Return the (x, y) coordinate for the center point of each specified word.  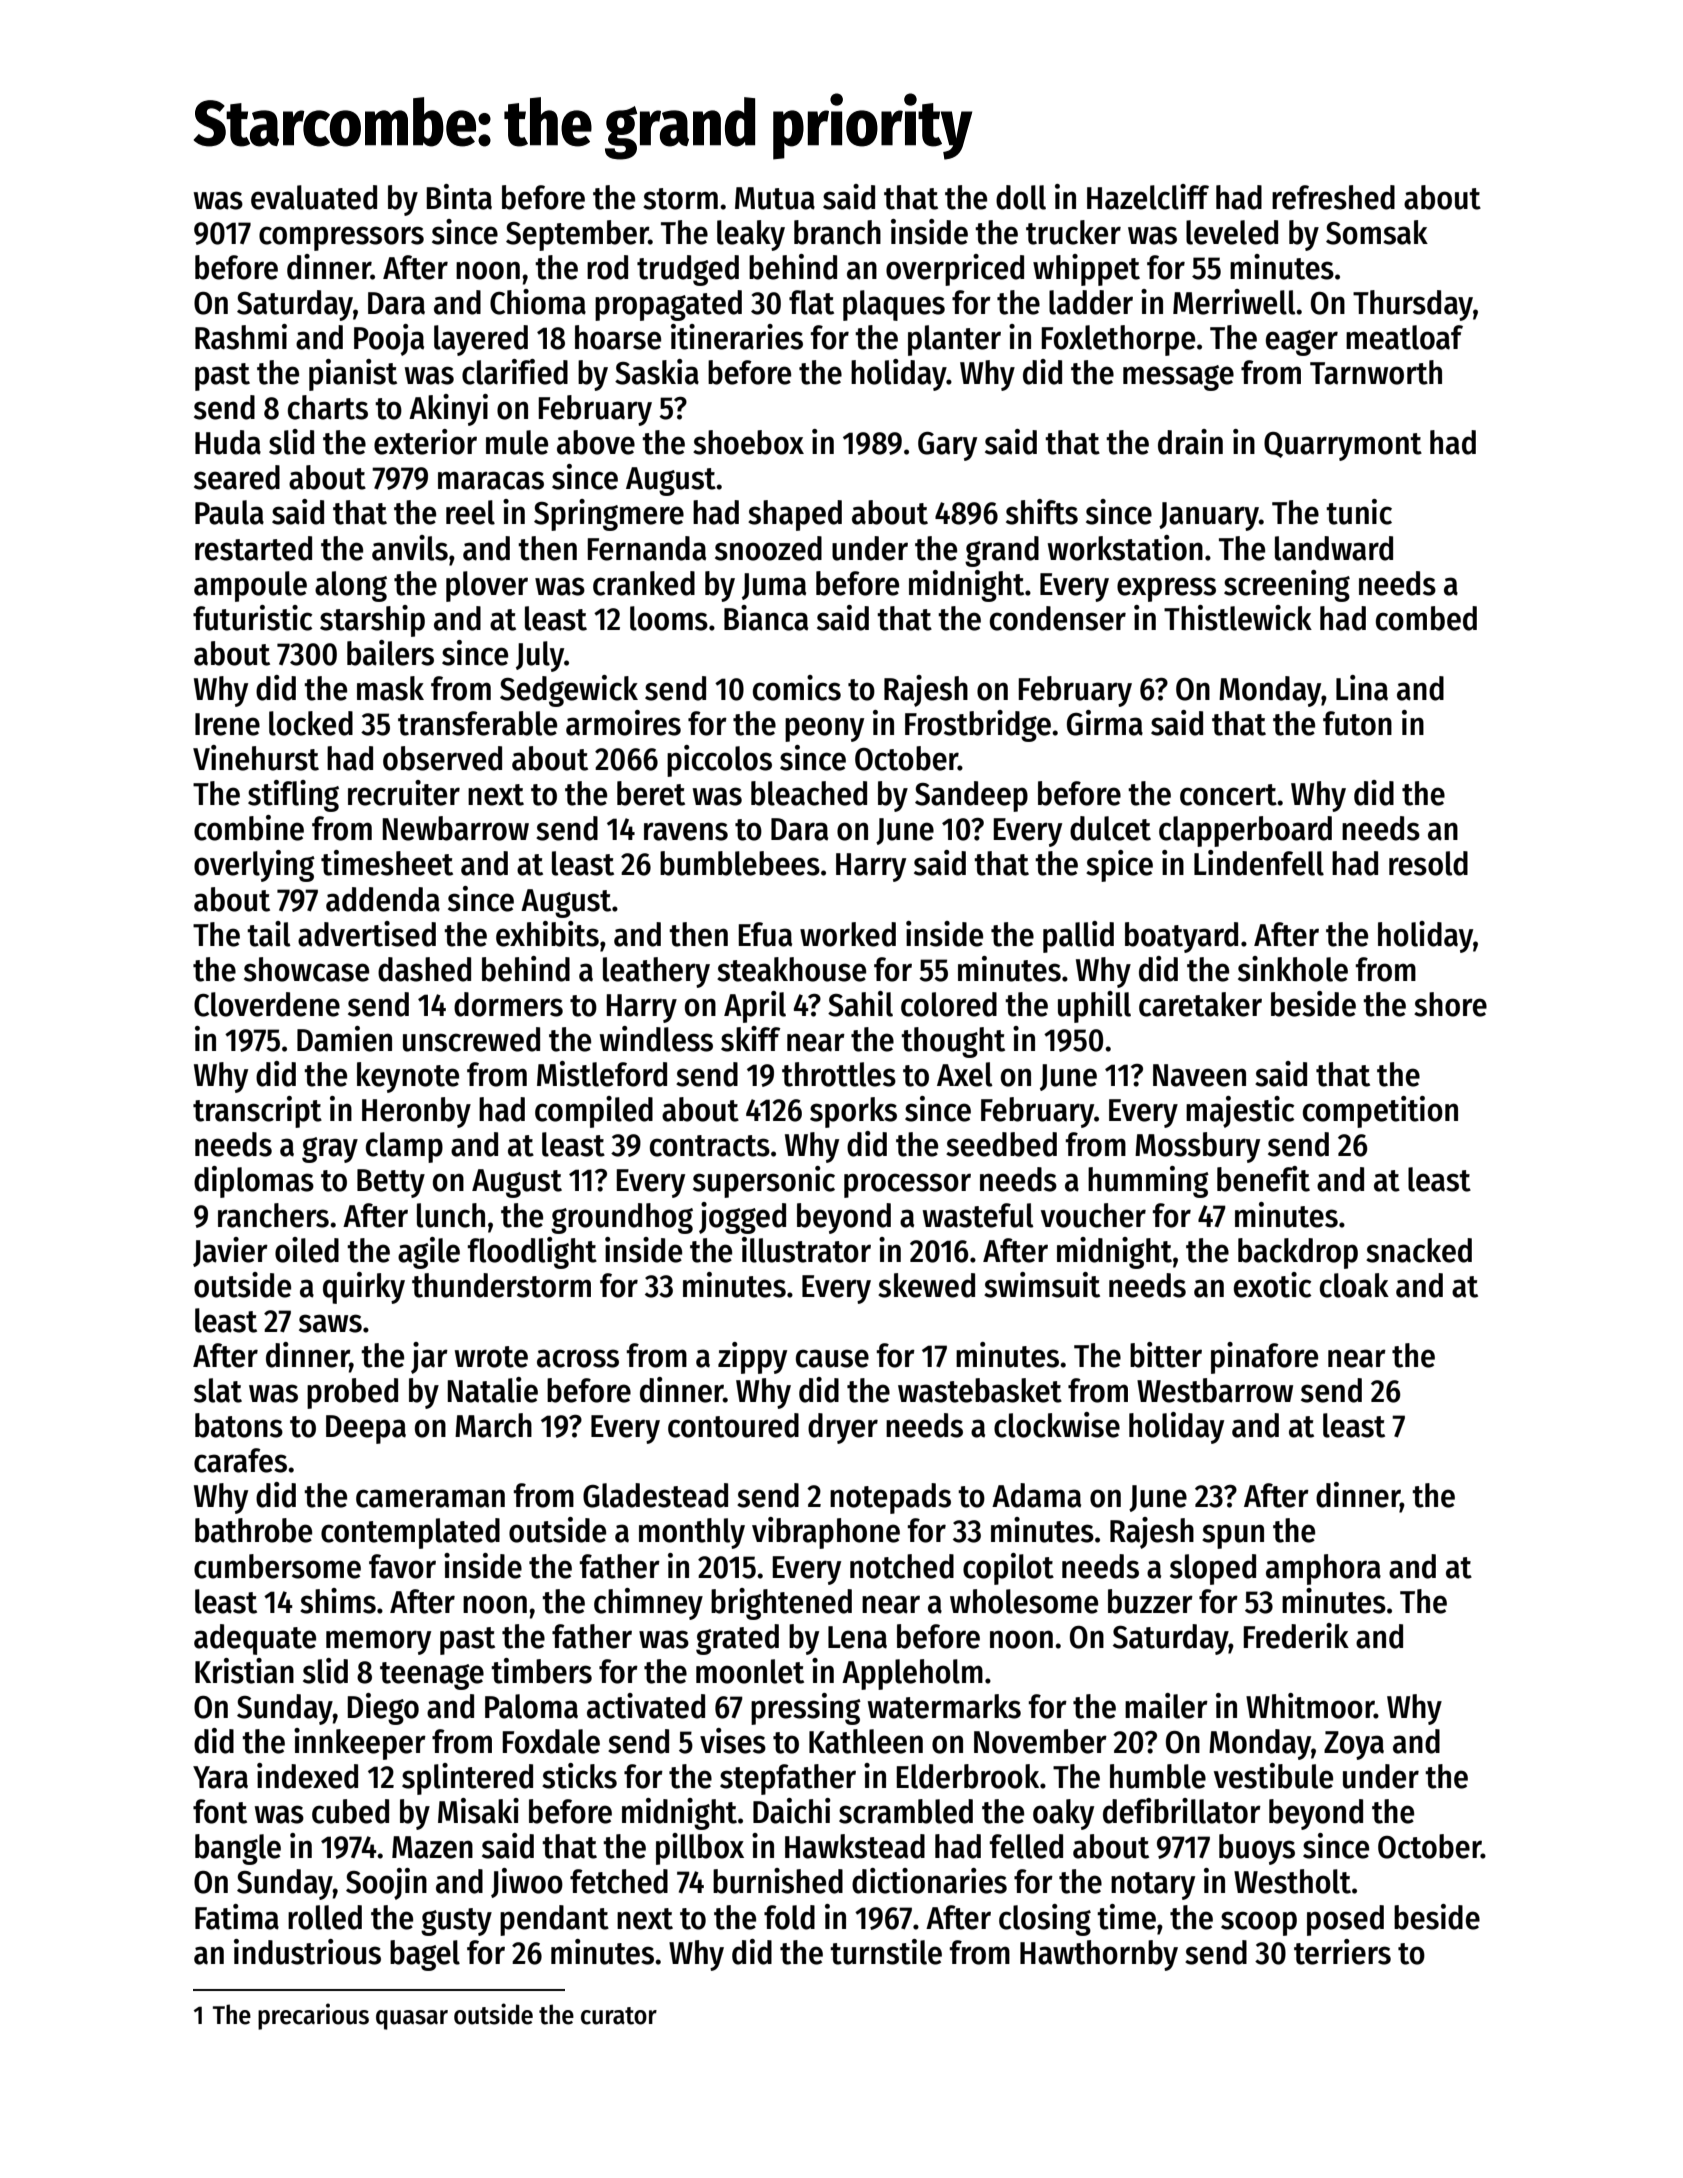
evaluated (314, 197)
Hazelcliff (1148, 197)
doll (1021, 197)
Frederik (1296, 1636)
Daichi (792, 1811)
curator (619, 2016)
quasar (412, 2020)
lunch (451, 1215)
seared (237, 477)
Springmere (609, 515)
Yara (220, 1777)
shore (1450, 1004)
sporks (853, 1112)
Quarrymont (1343, 446)
